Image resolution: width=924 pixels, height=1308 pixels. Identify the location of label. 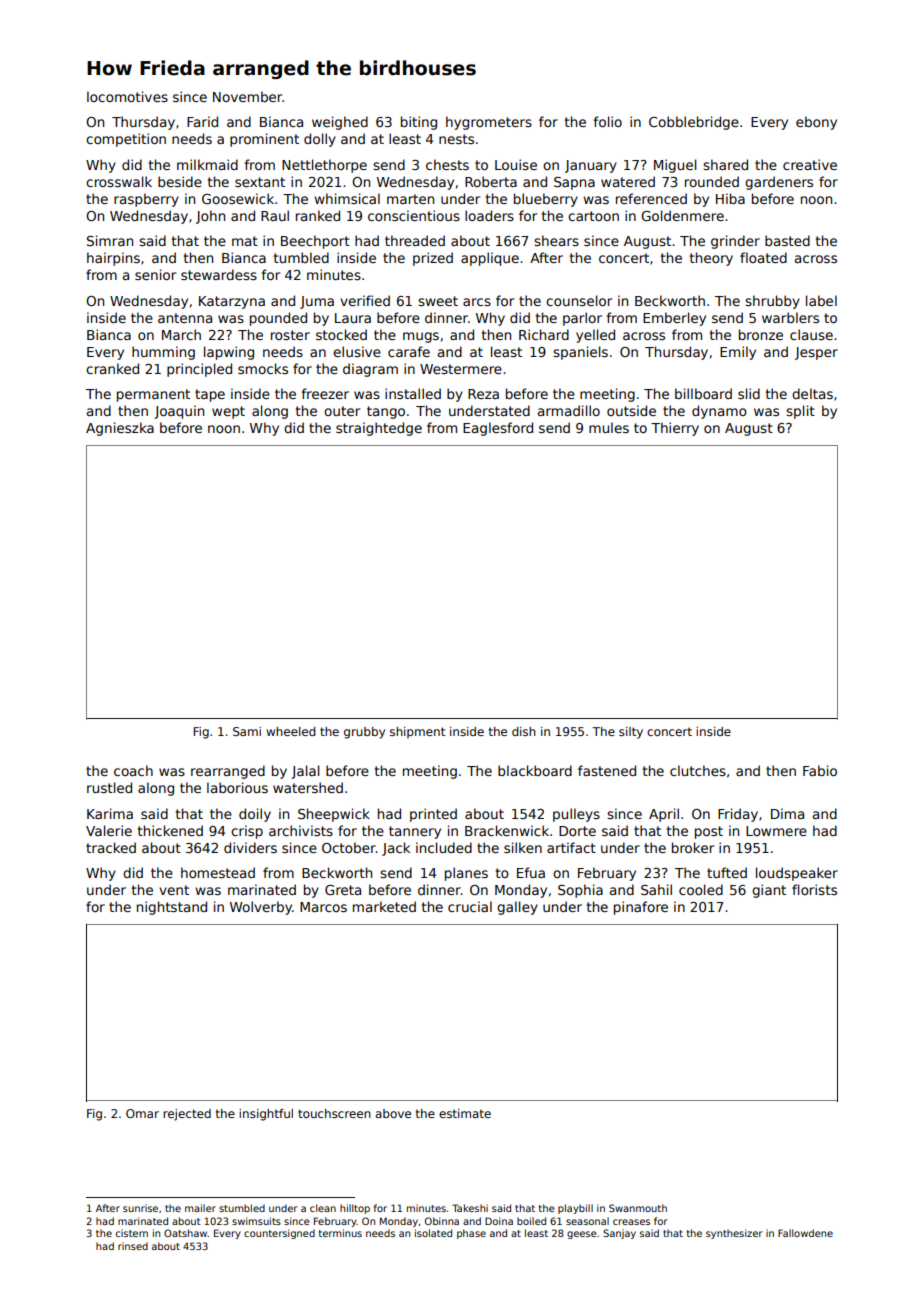
(821, 300).
